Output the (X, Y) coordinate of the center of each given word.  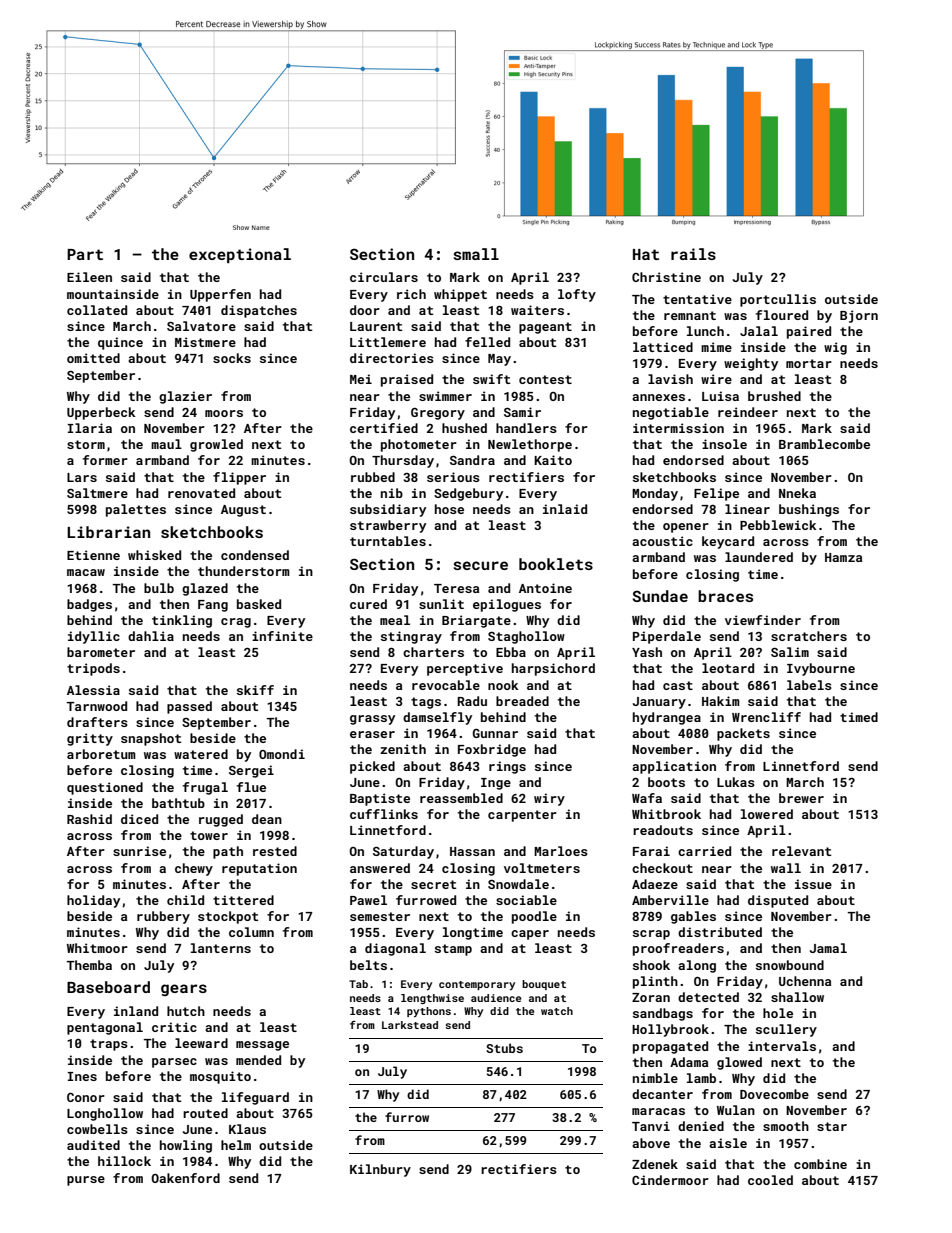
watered (201, 754)
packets (743, 734)
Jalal (759, 331)
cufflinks (384, 814)
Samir (522, 412)
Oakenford (185, 1178)
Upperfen (220, 295)
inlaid (565, 509)
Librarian (108, 532)
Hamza (843, 557)
